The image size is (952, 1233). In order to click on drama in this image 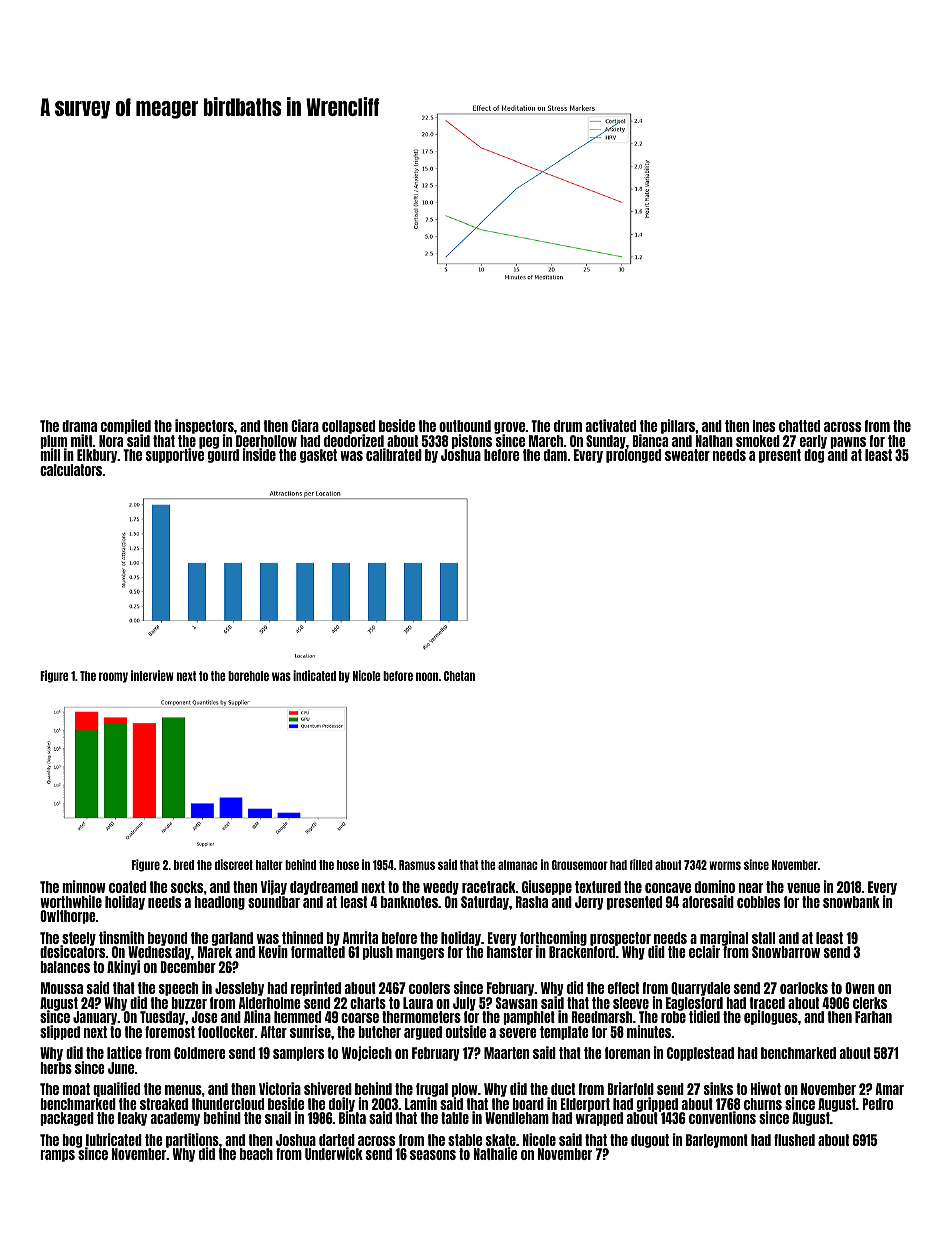, I will do `click(79, 426)`.
